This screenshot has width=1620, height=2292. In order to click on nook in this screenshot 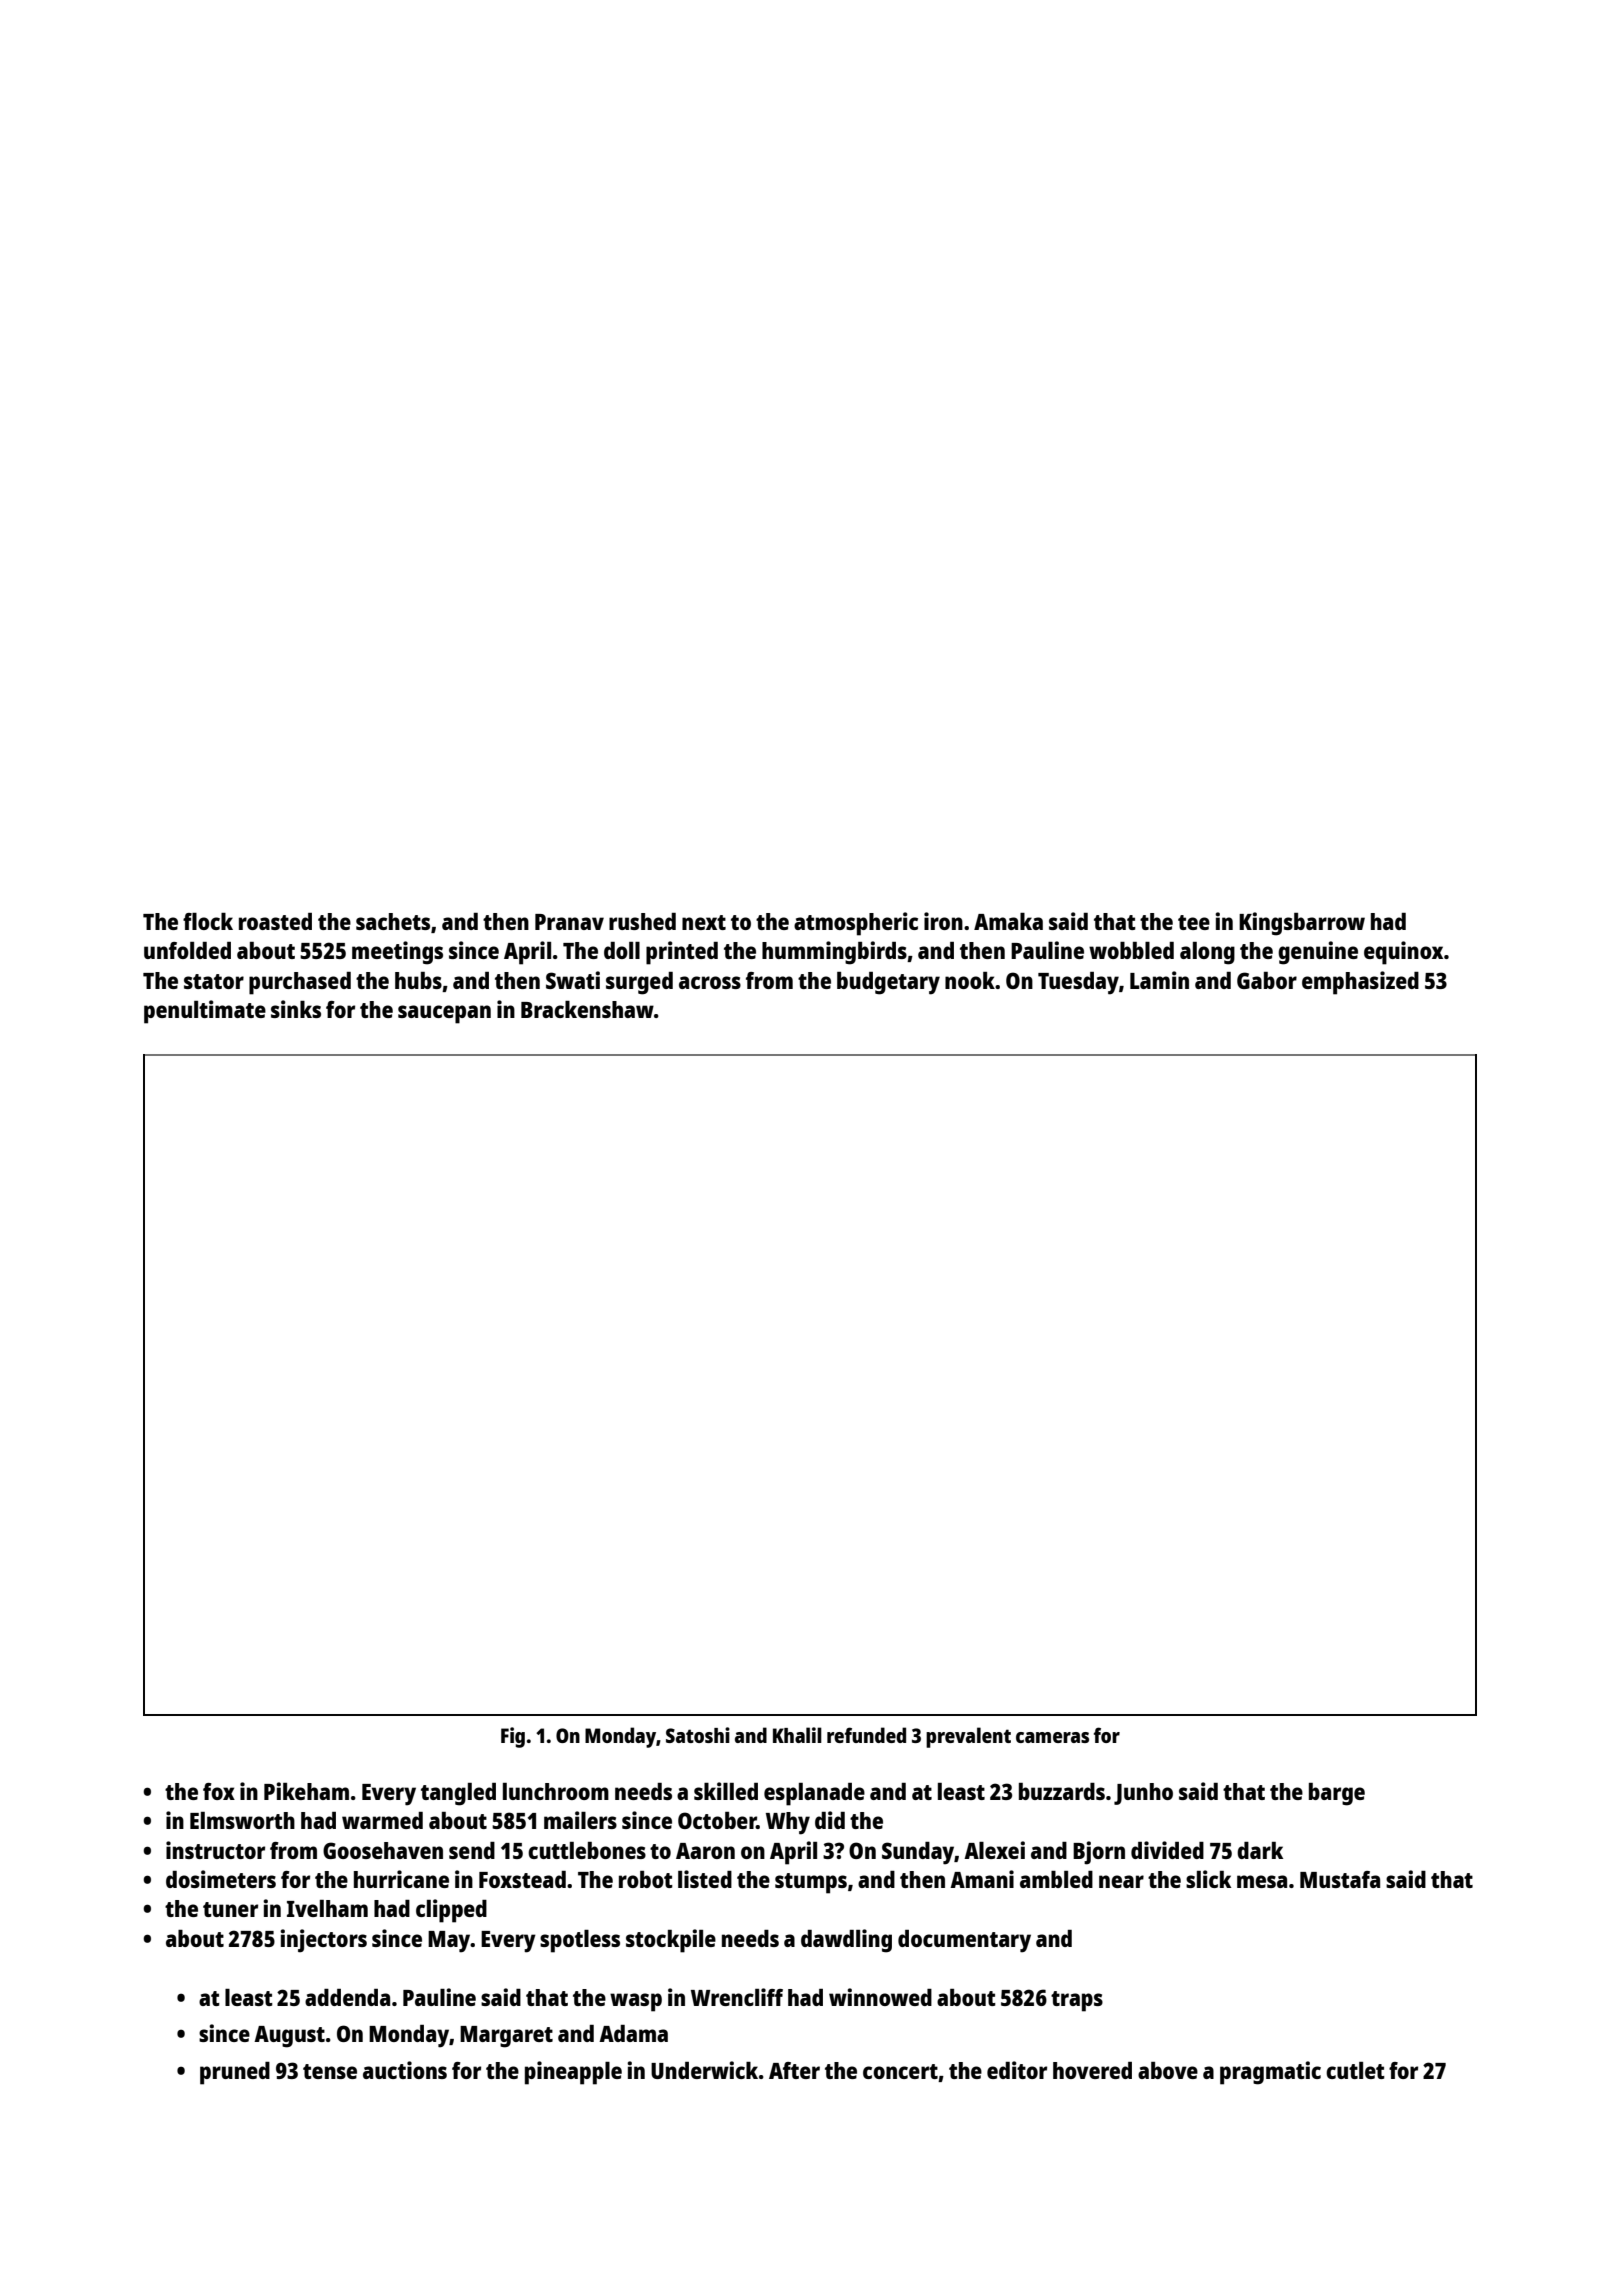, I will do `click(970, 980)`.
